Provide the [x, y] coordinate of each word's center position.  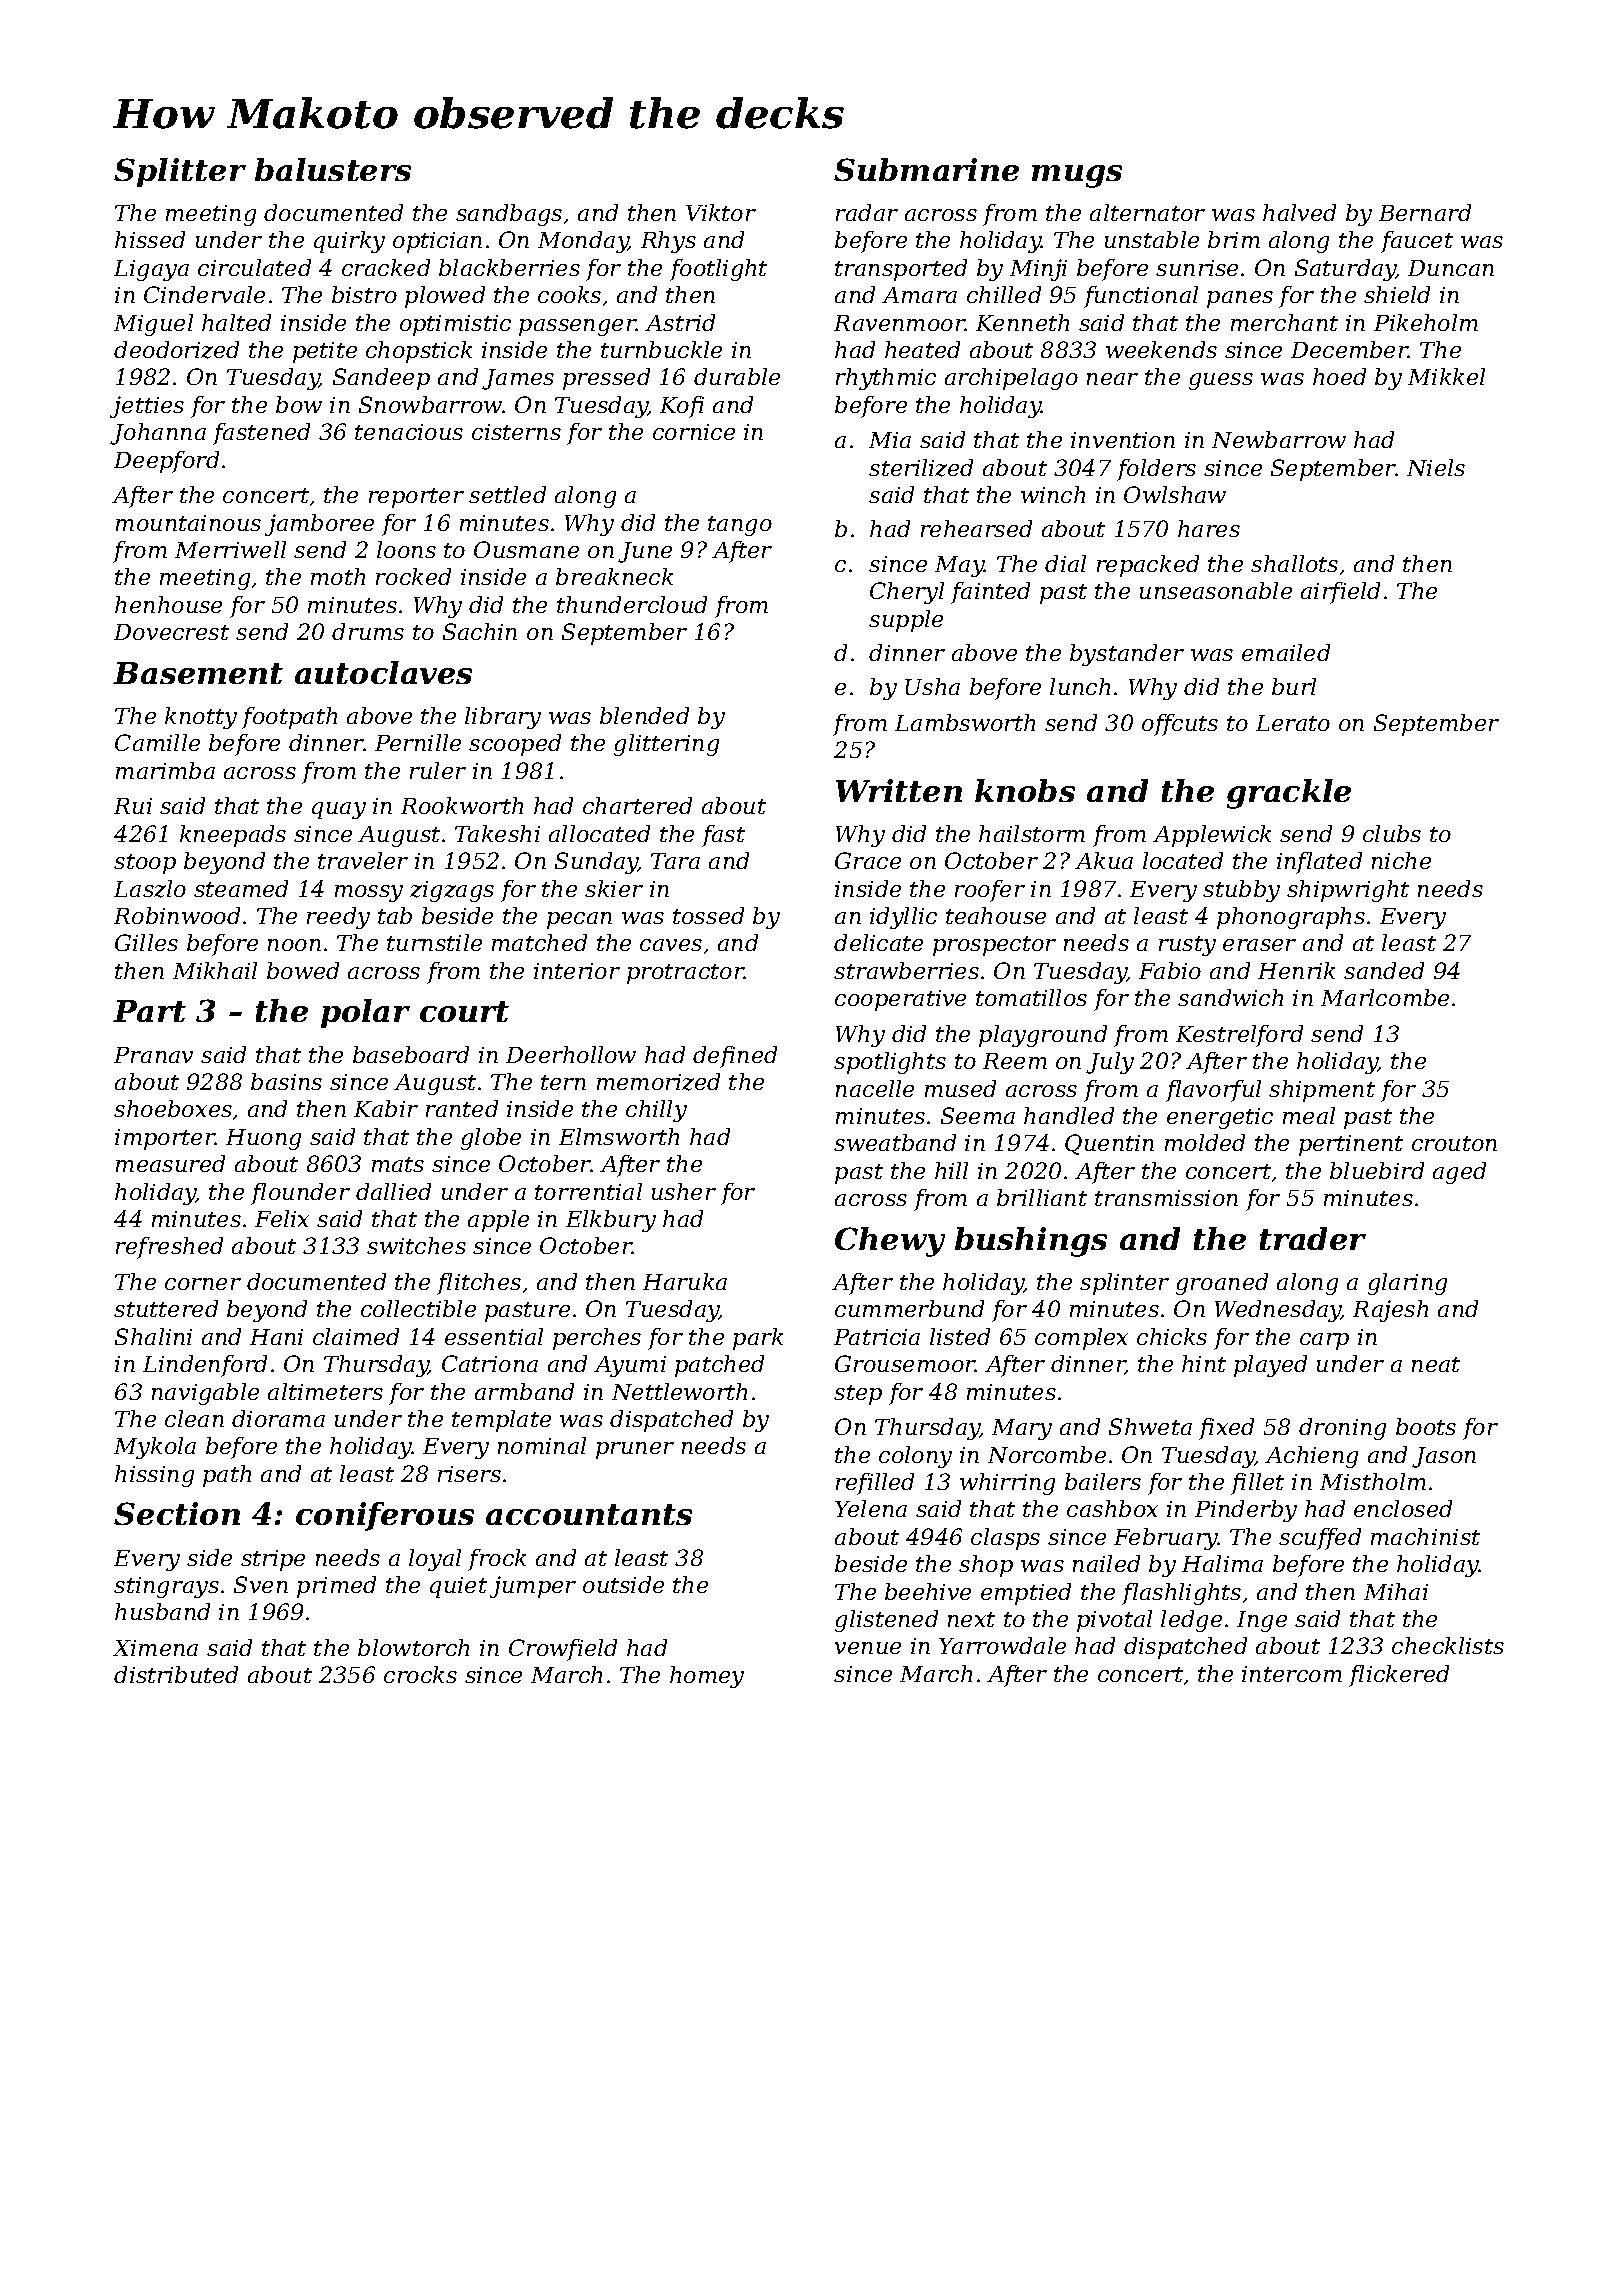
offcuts [1180, 725]
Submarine [926, 169]
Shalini [153, 1336]
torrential [588, 1191]
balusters [333, 169]
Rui [133, 806]
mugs [1077, 176]
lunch [1080, 686]
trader [1313, 1238]
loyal [435, 1560]
